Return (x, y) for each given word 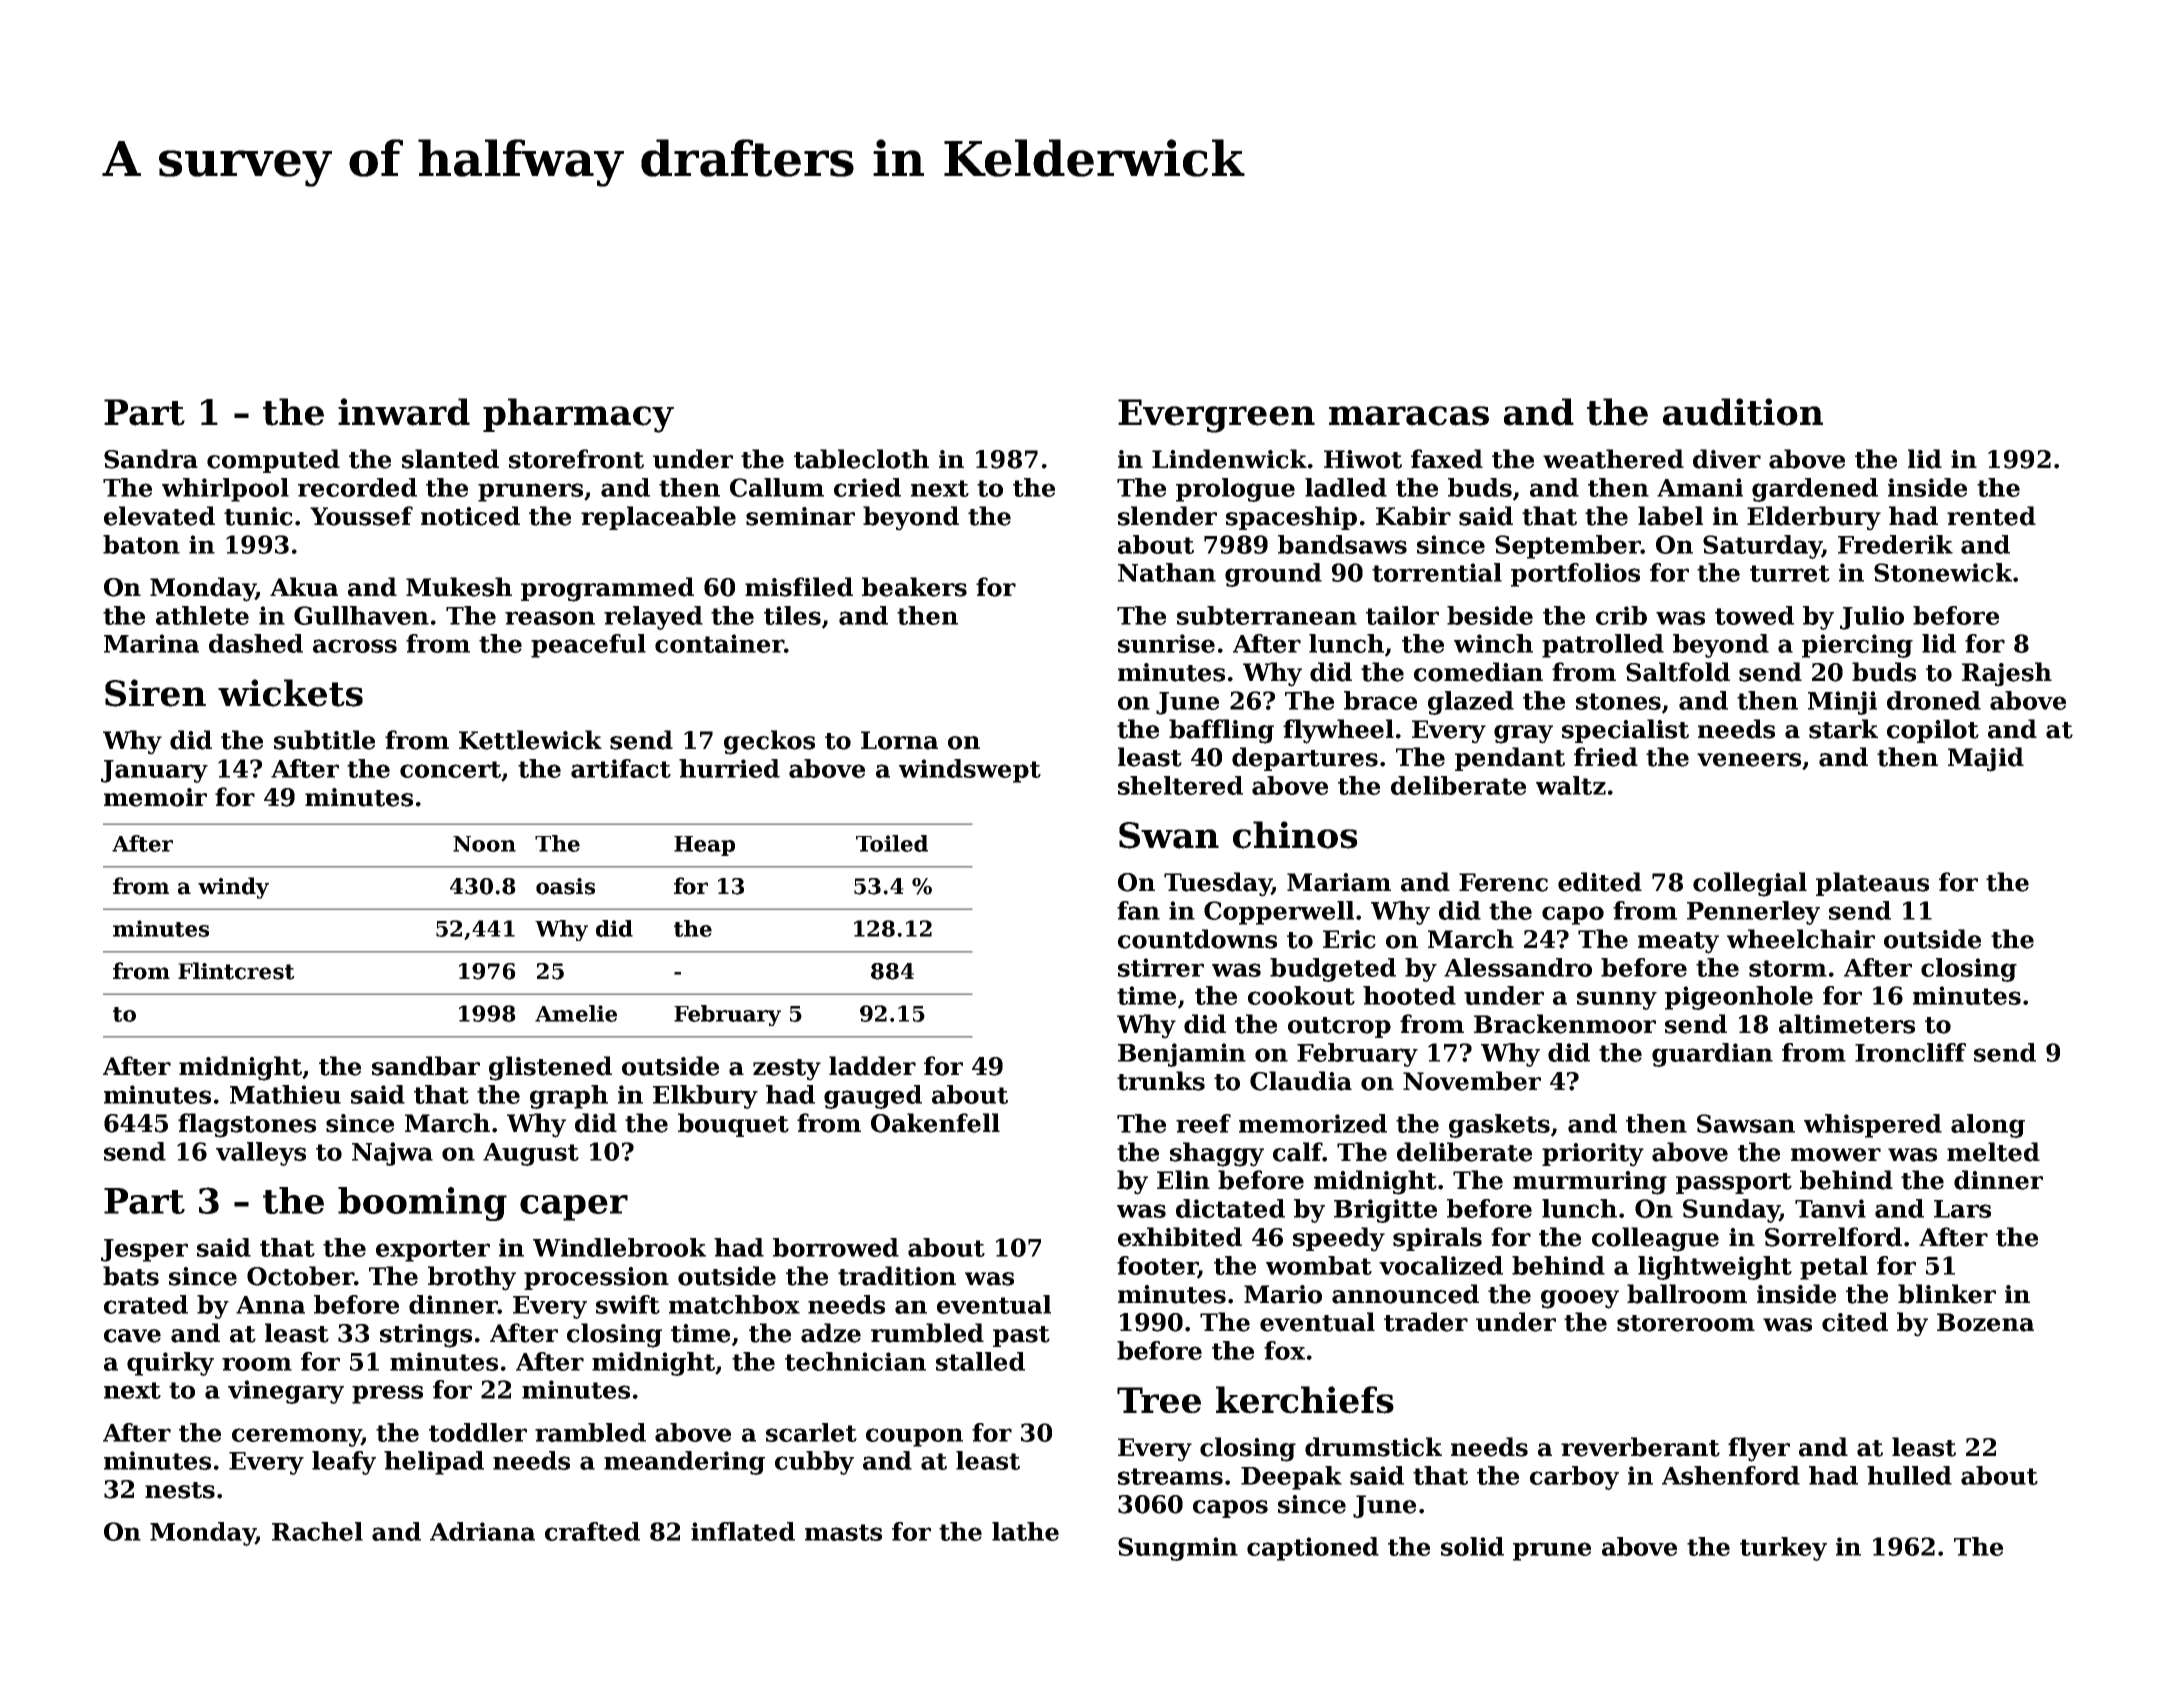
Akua (304, 587)
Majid (1986, 759)
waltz (1571, 785)
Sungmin (1178, 1549)
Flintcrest (236, 971)
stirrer (1161, 967)
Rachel (317, 1531)
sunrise (1166, 643)
